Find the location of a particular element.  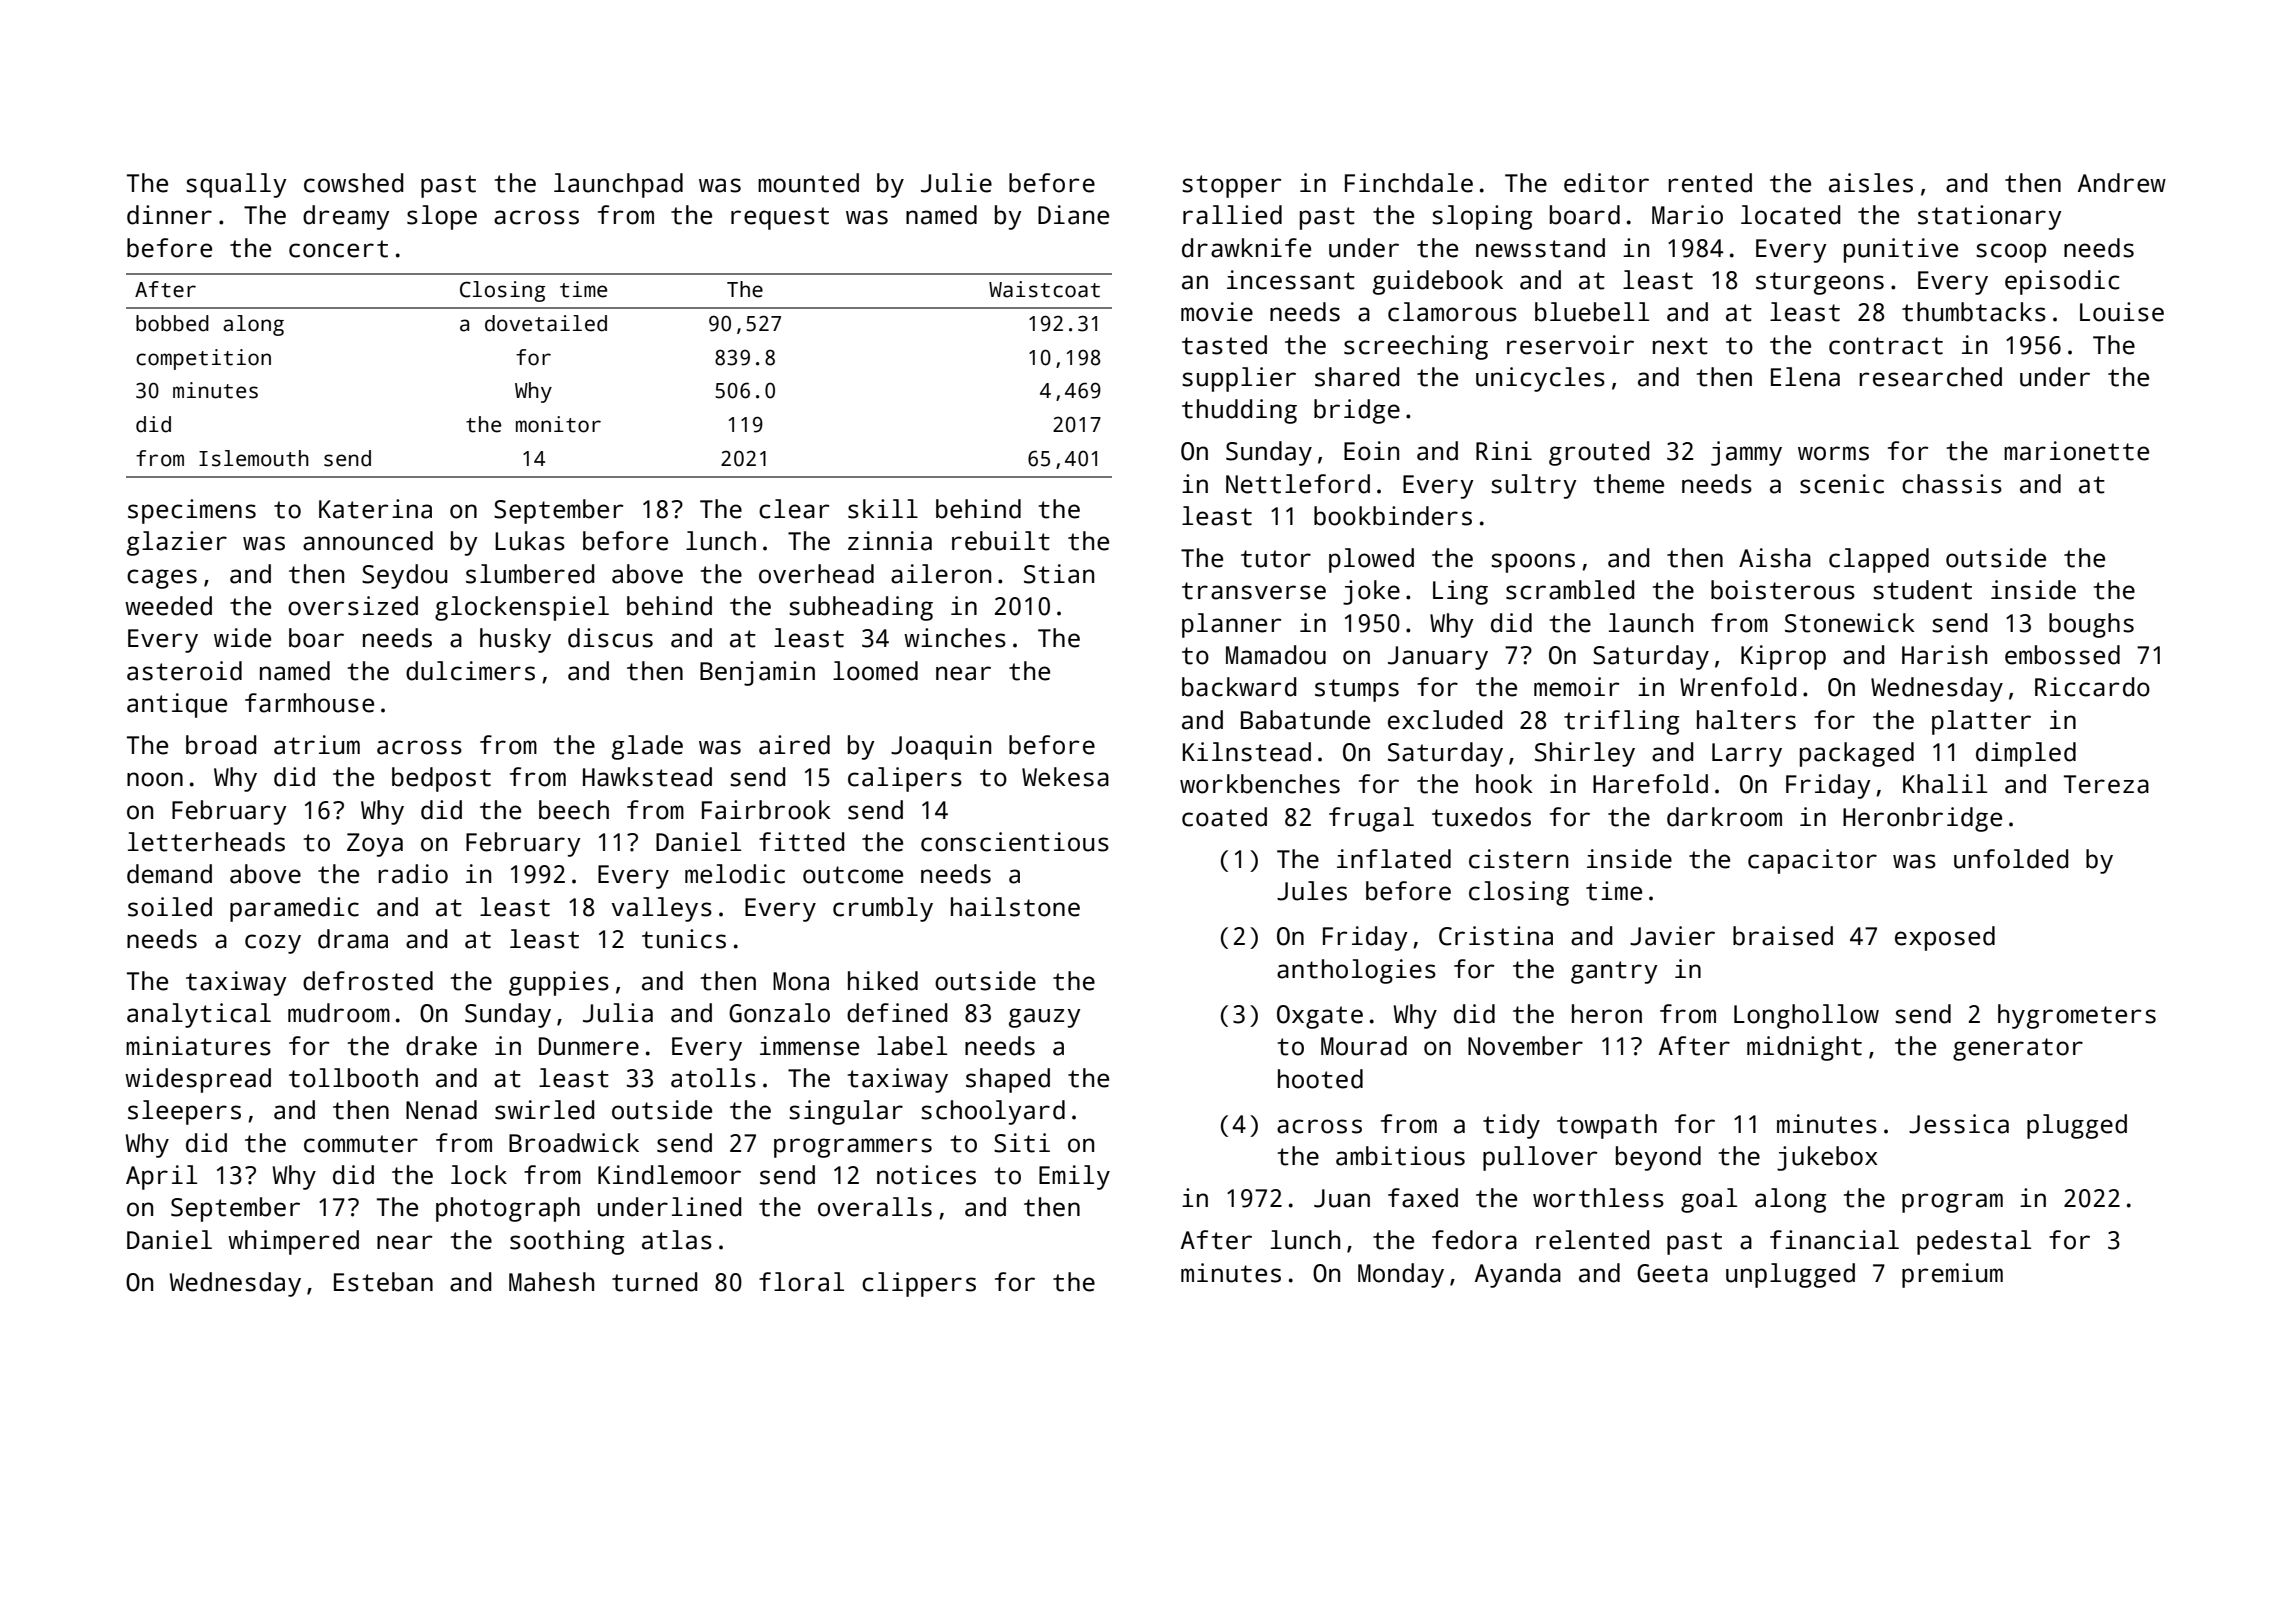

skill is located at coordinates (883, 509).
